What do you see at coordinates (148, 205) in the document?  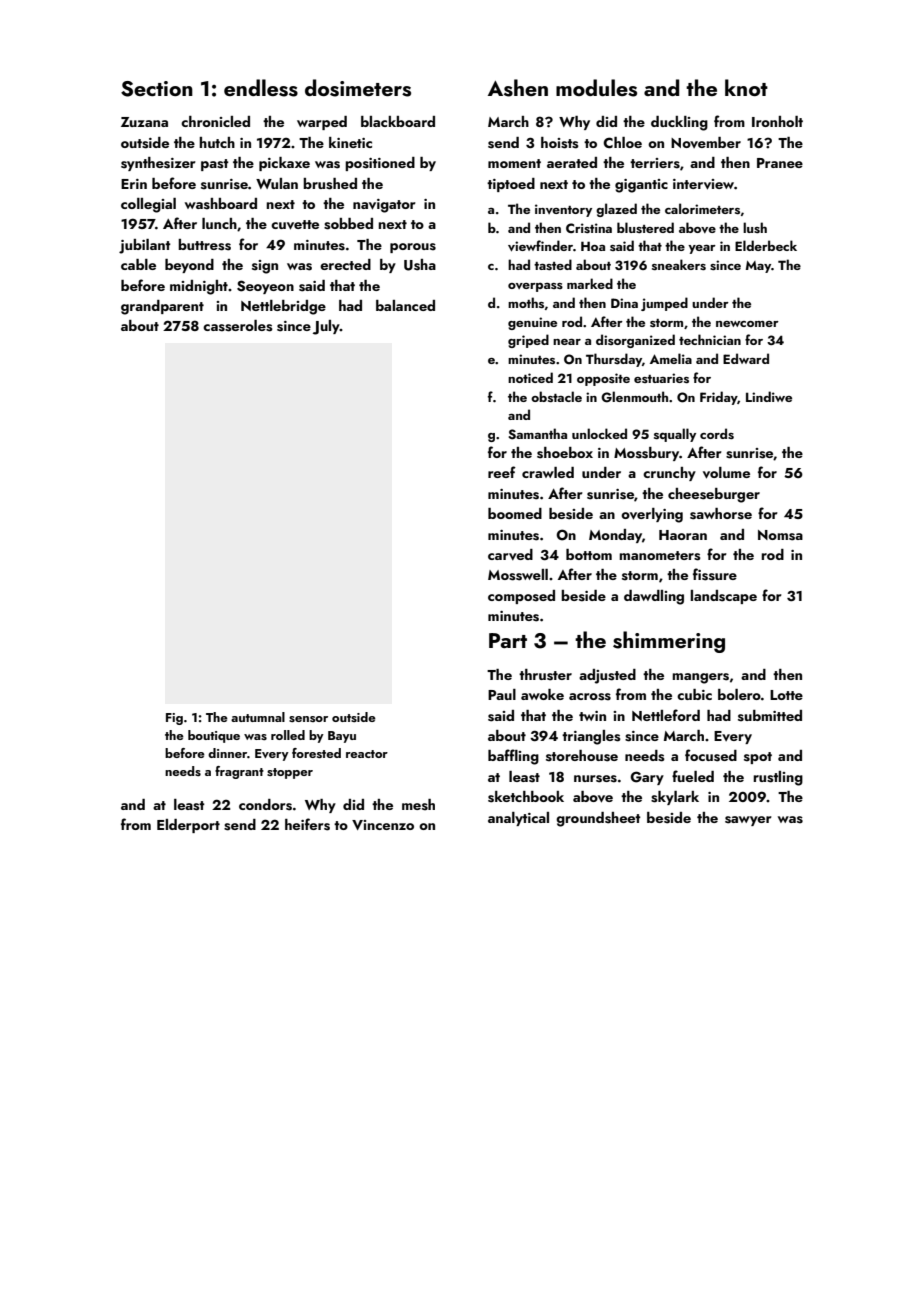 I see `collegial` at bounding box center [148, 205].
